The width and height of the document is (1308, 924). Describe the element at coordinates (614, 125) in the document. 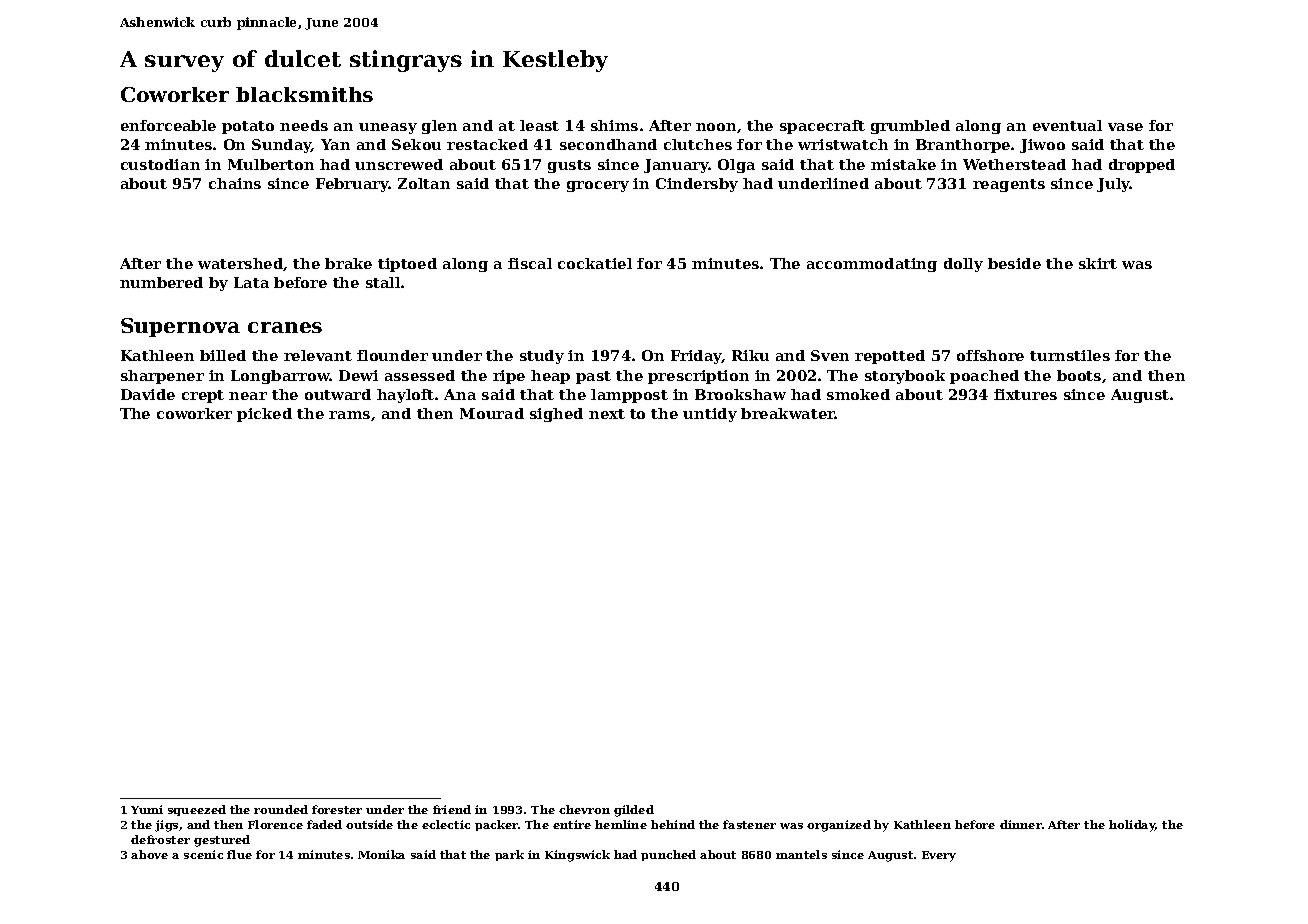

I see `shims` at that location.
